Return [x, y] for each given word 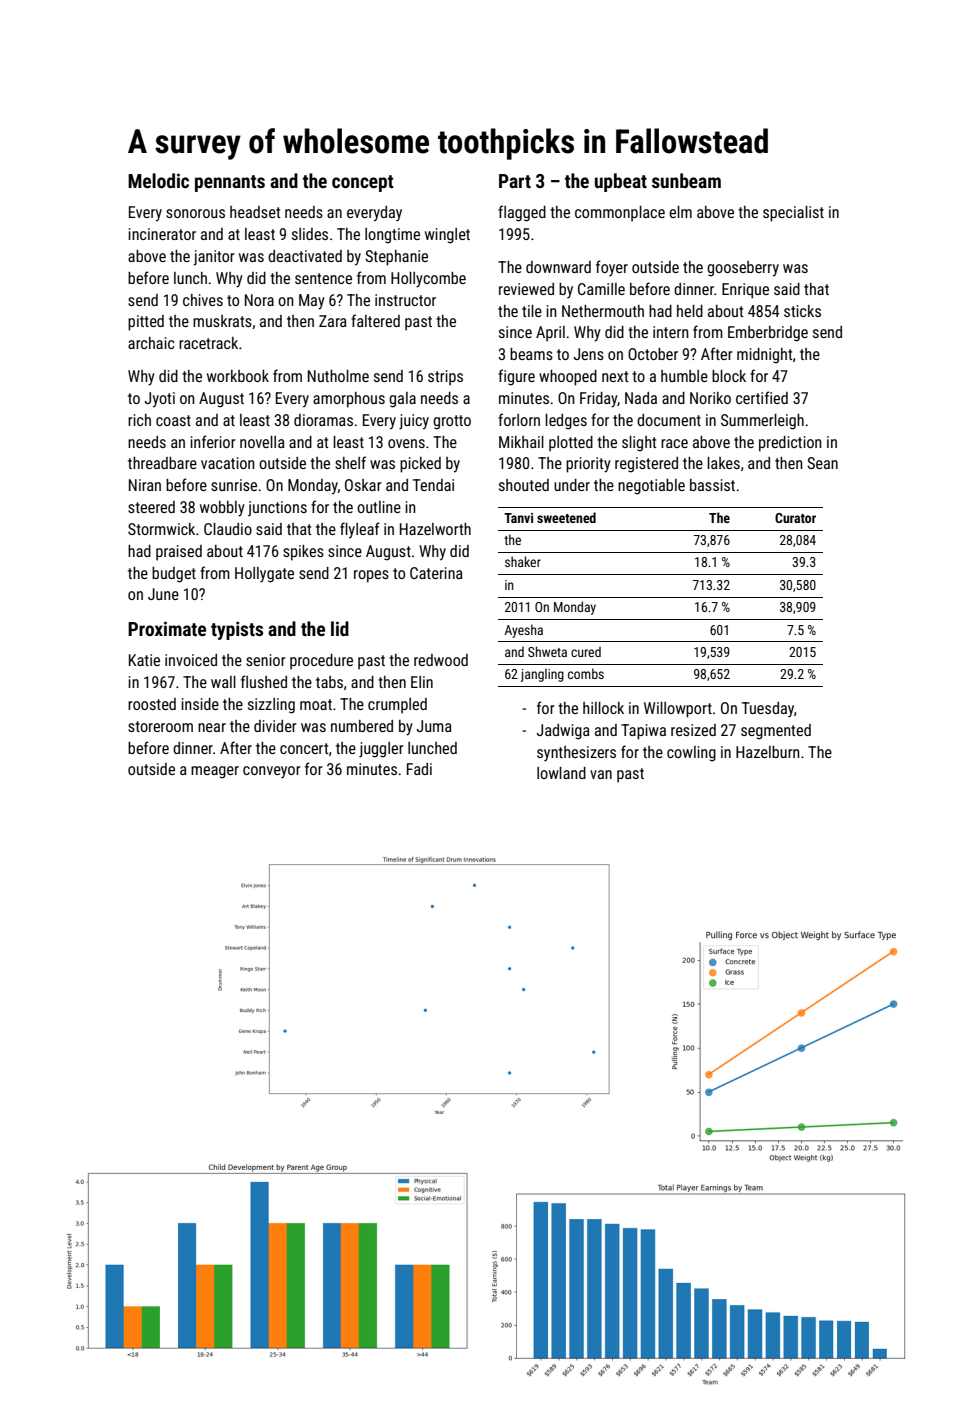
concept [363, 183]
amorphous [349, 400]
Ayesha [523, 631]
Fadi [419, 769]
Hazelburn [768, 752]
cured [586, 651]
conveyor [272, 772]
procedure [321, 662]
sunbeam [686, 180]
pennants [230, 183]
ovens [406, 443]
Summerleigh [762, 422]
